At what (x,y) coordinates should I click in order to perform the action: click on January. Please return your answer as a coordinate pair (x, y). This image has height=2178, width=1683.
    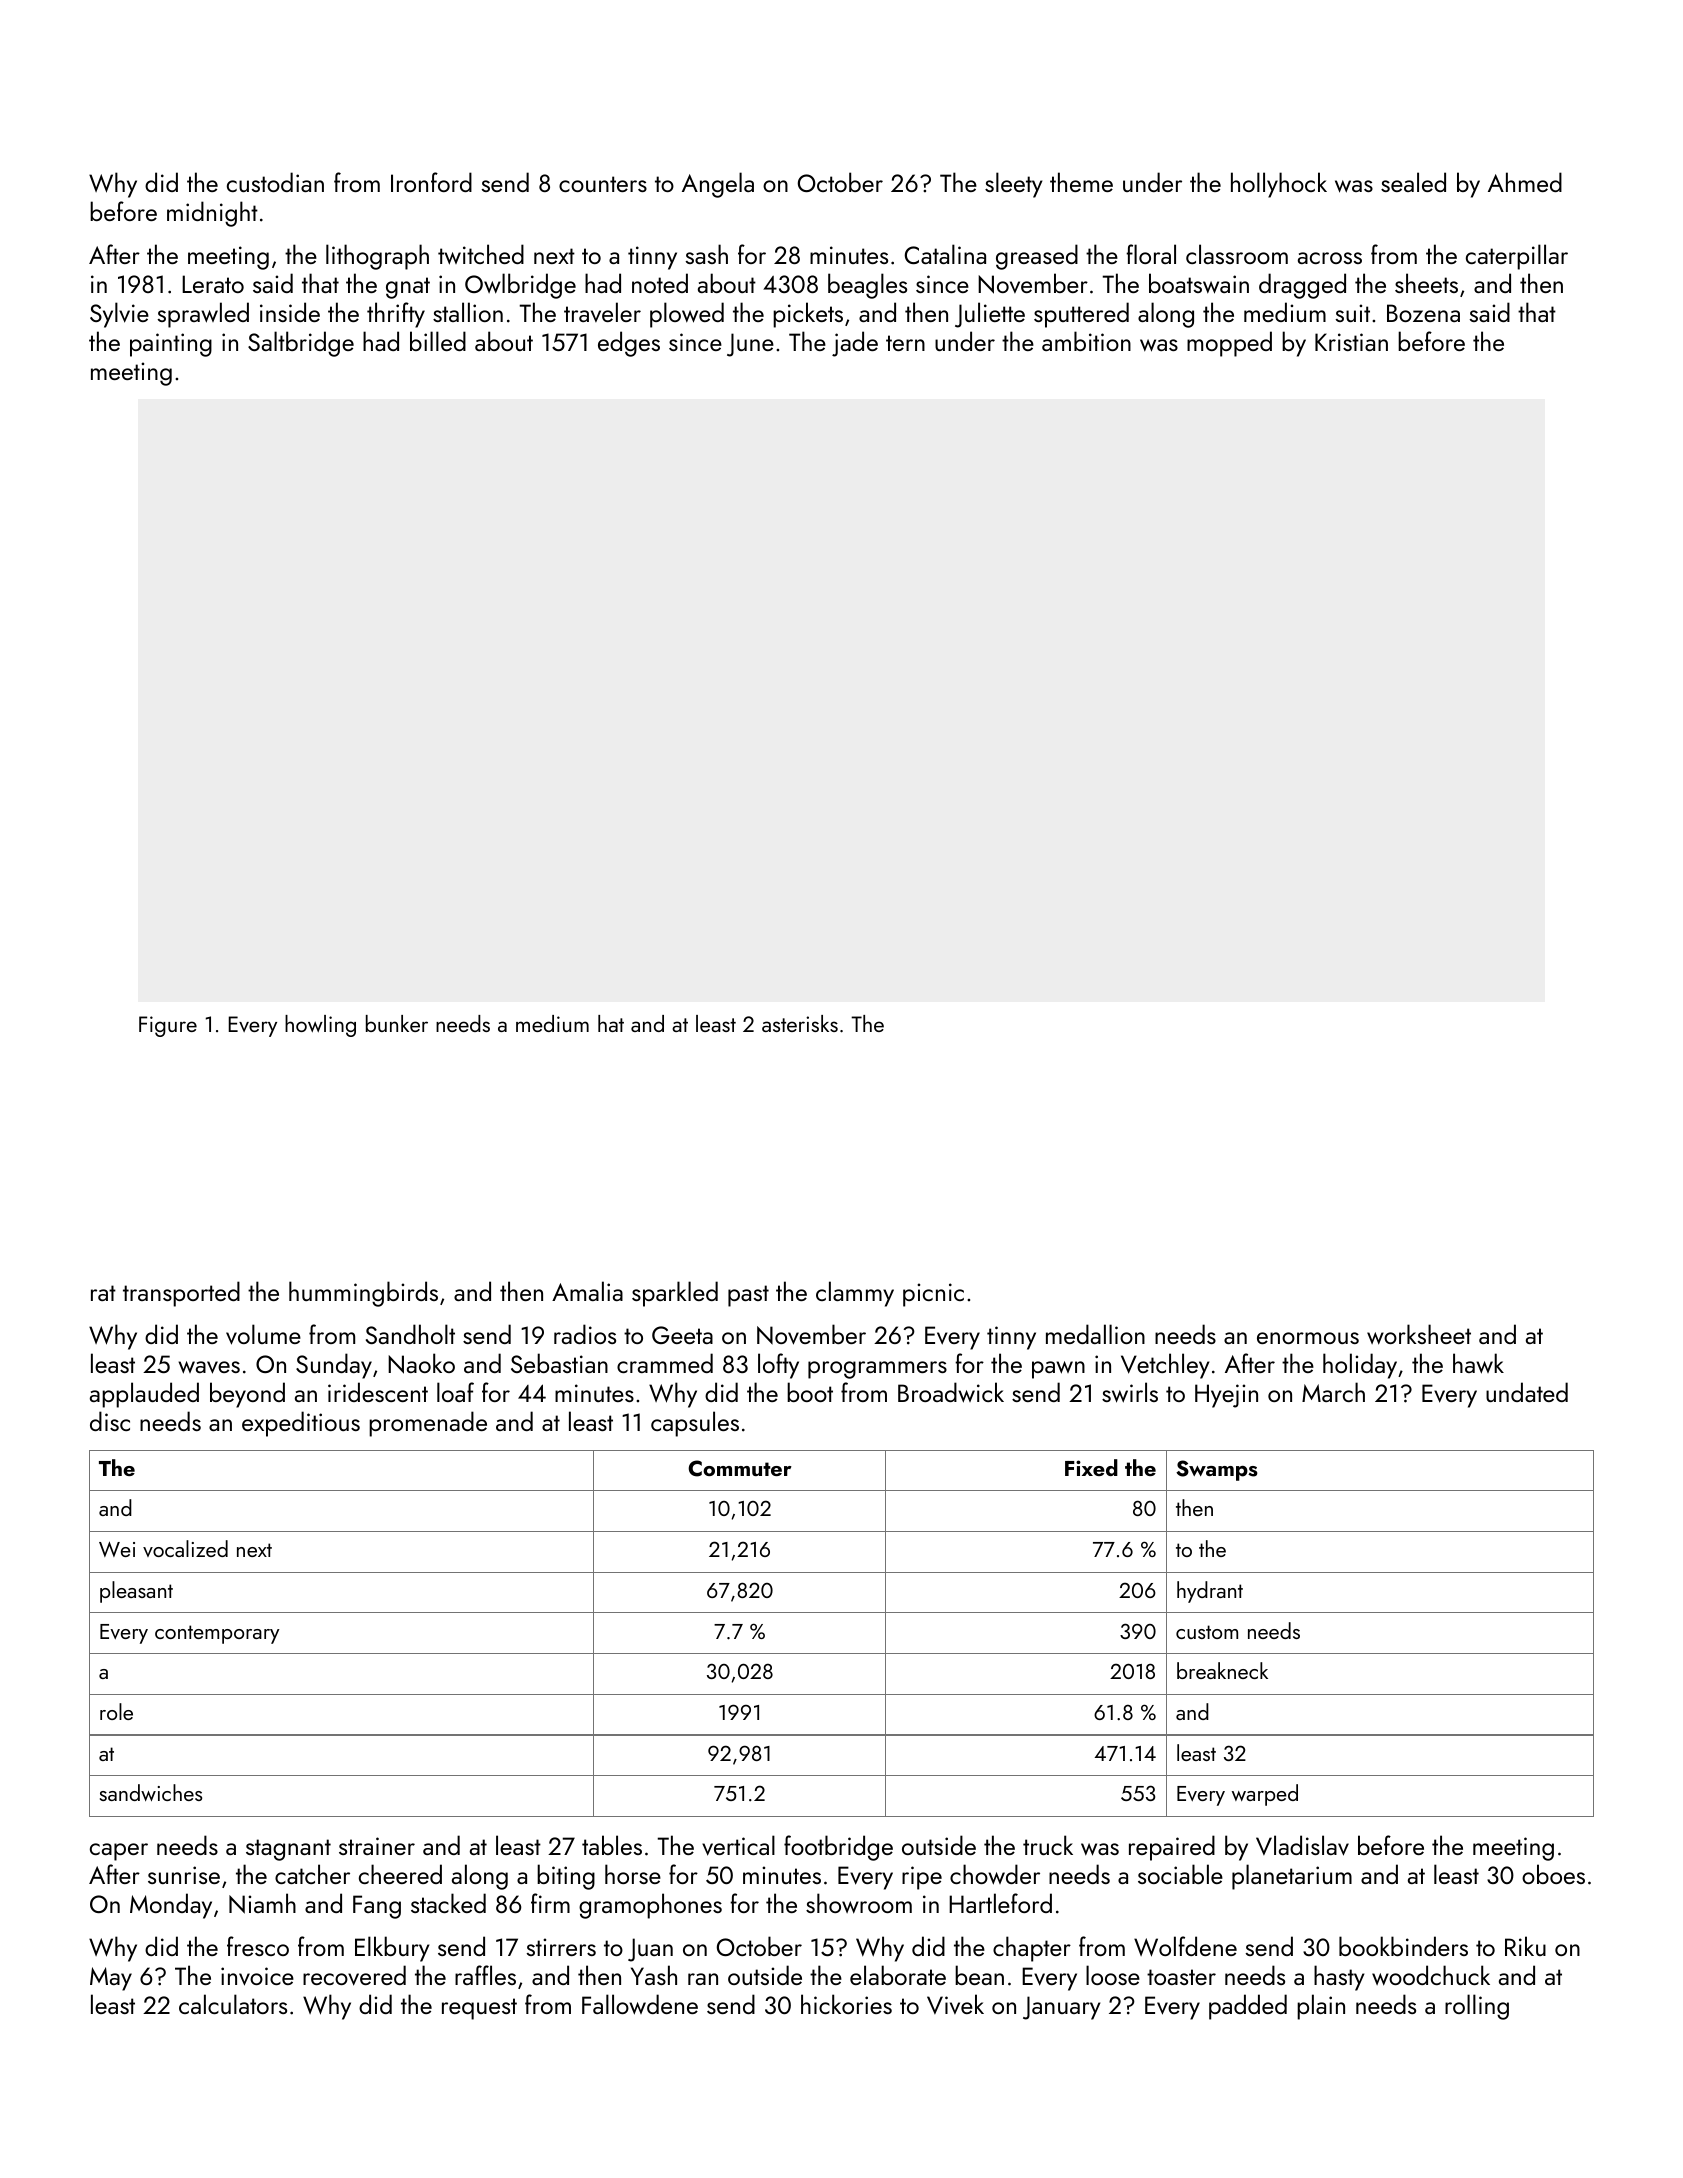
    Looking at the image, I should click on (1061, 2008).
